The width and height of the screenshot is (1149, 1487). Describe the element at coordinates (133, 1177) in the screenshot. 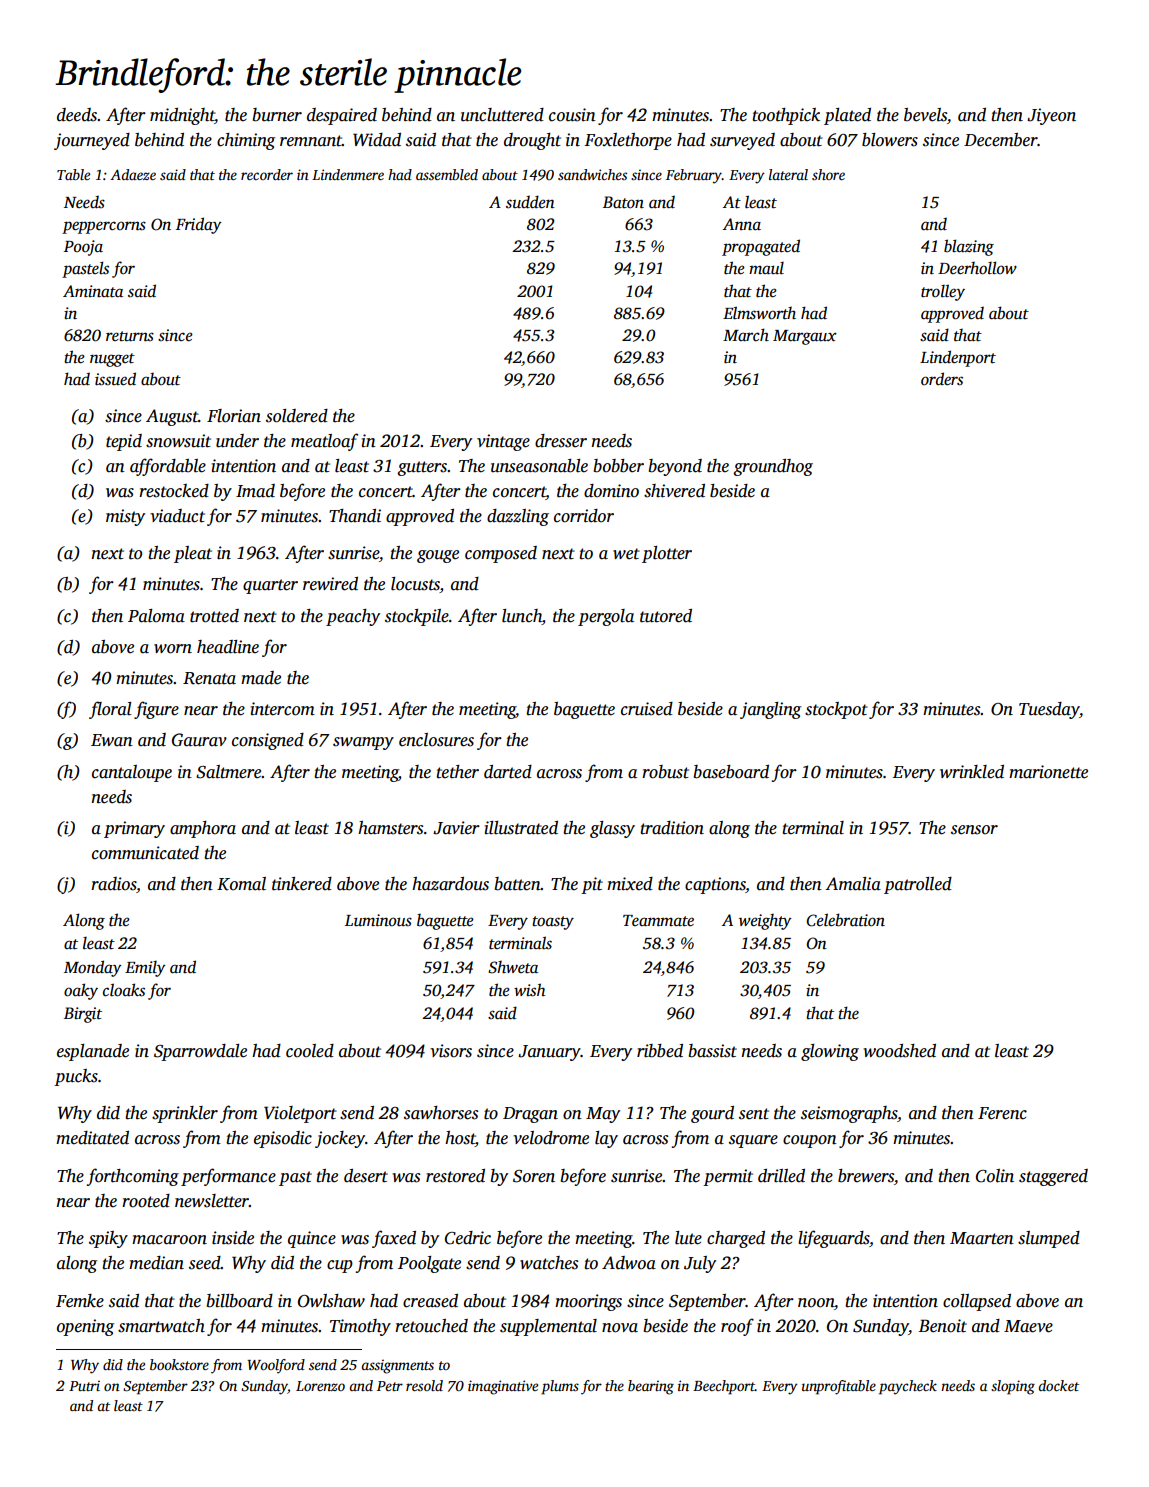

I see `forthcoming` at that location.
